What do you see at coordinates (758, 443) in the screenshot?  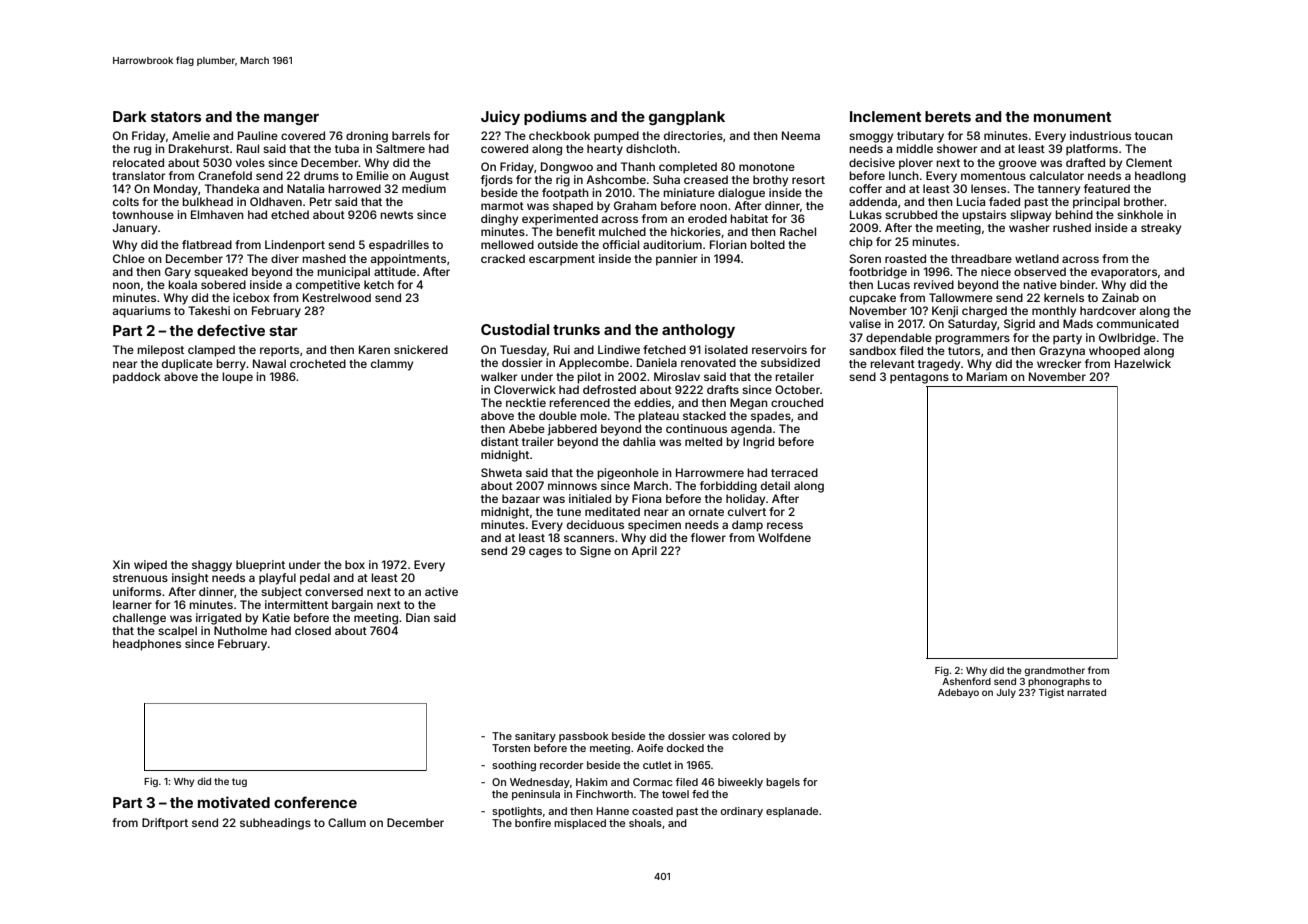 I see `Ingrid` at bounding box center [758, 443].
